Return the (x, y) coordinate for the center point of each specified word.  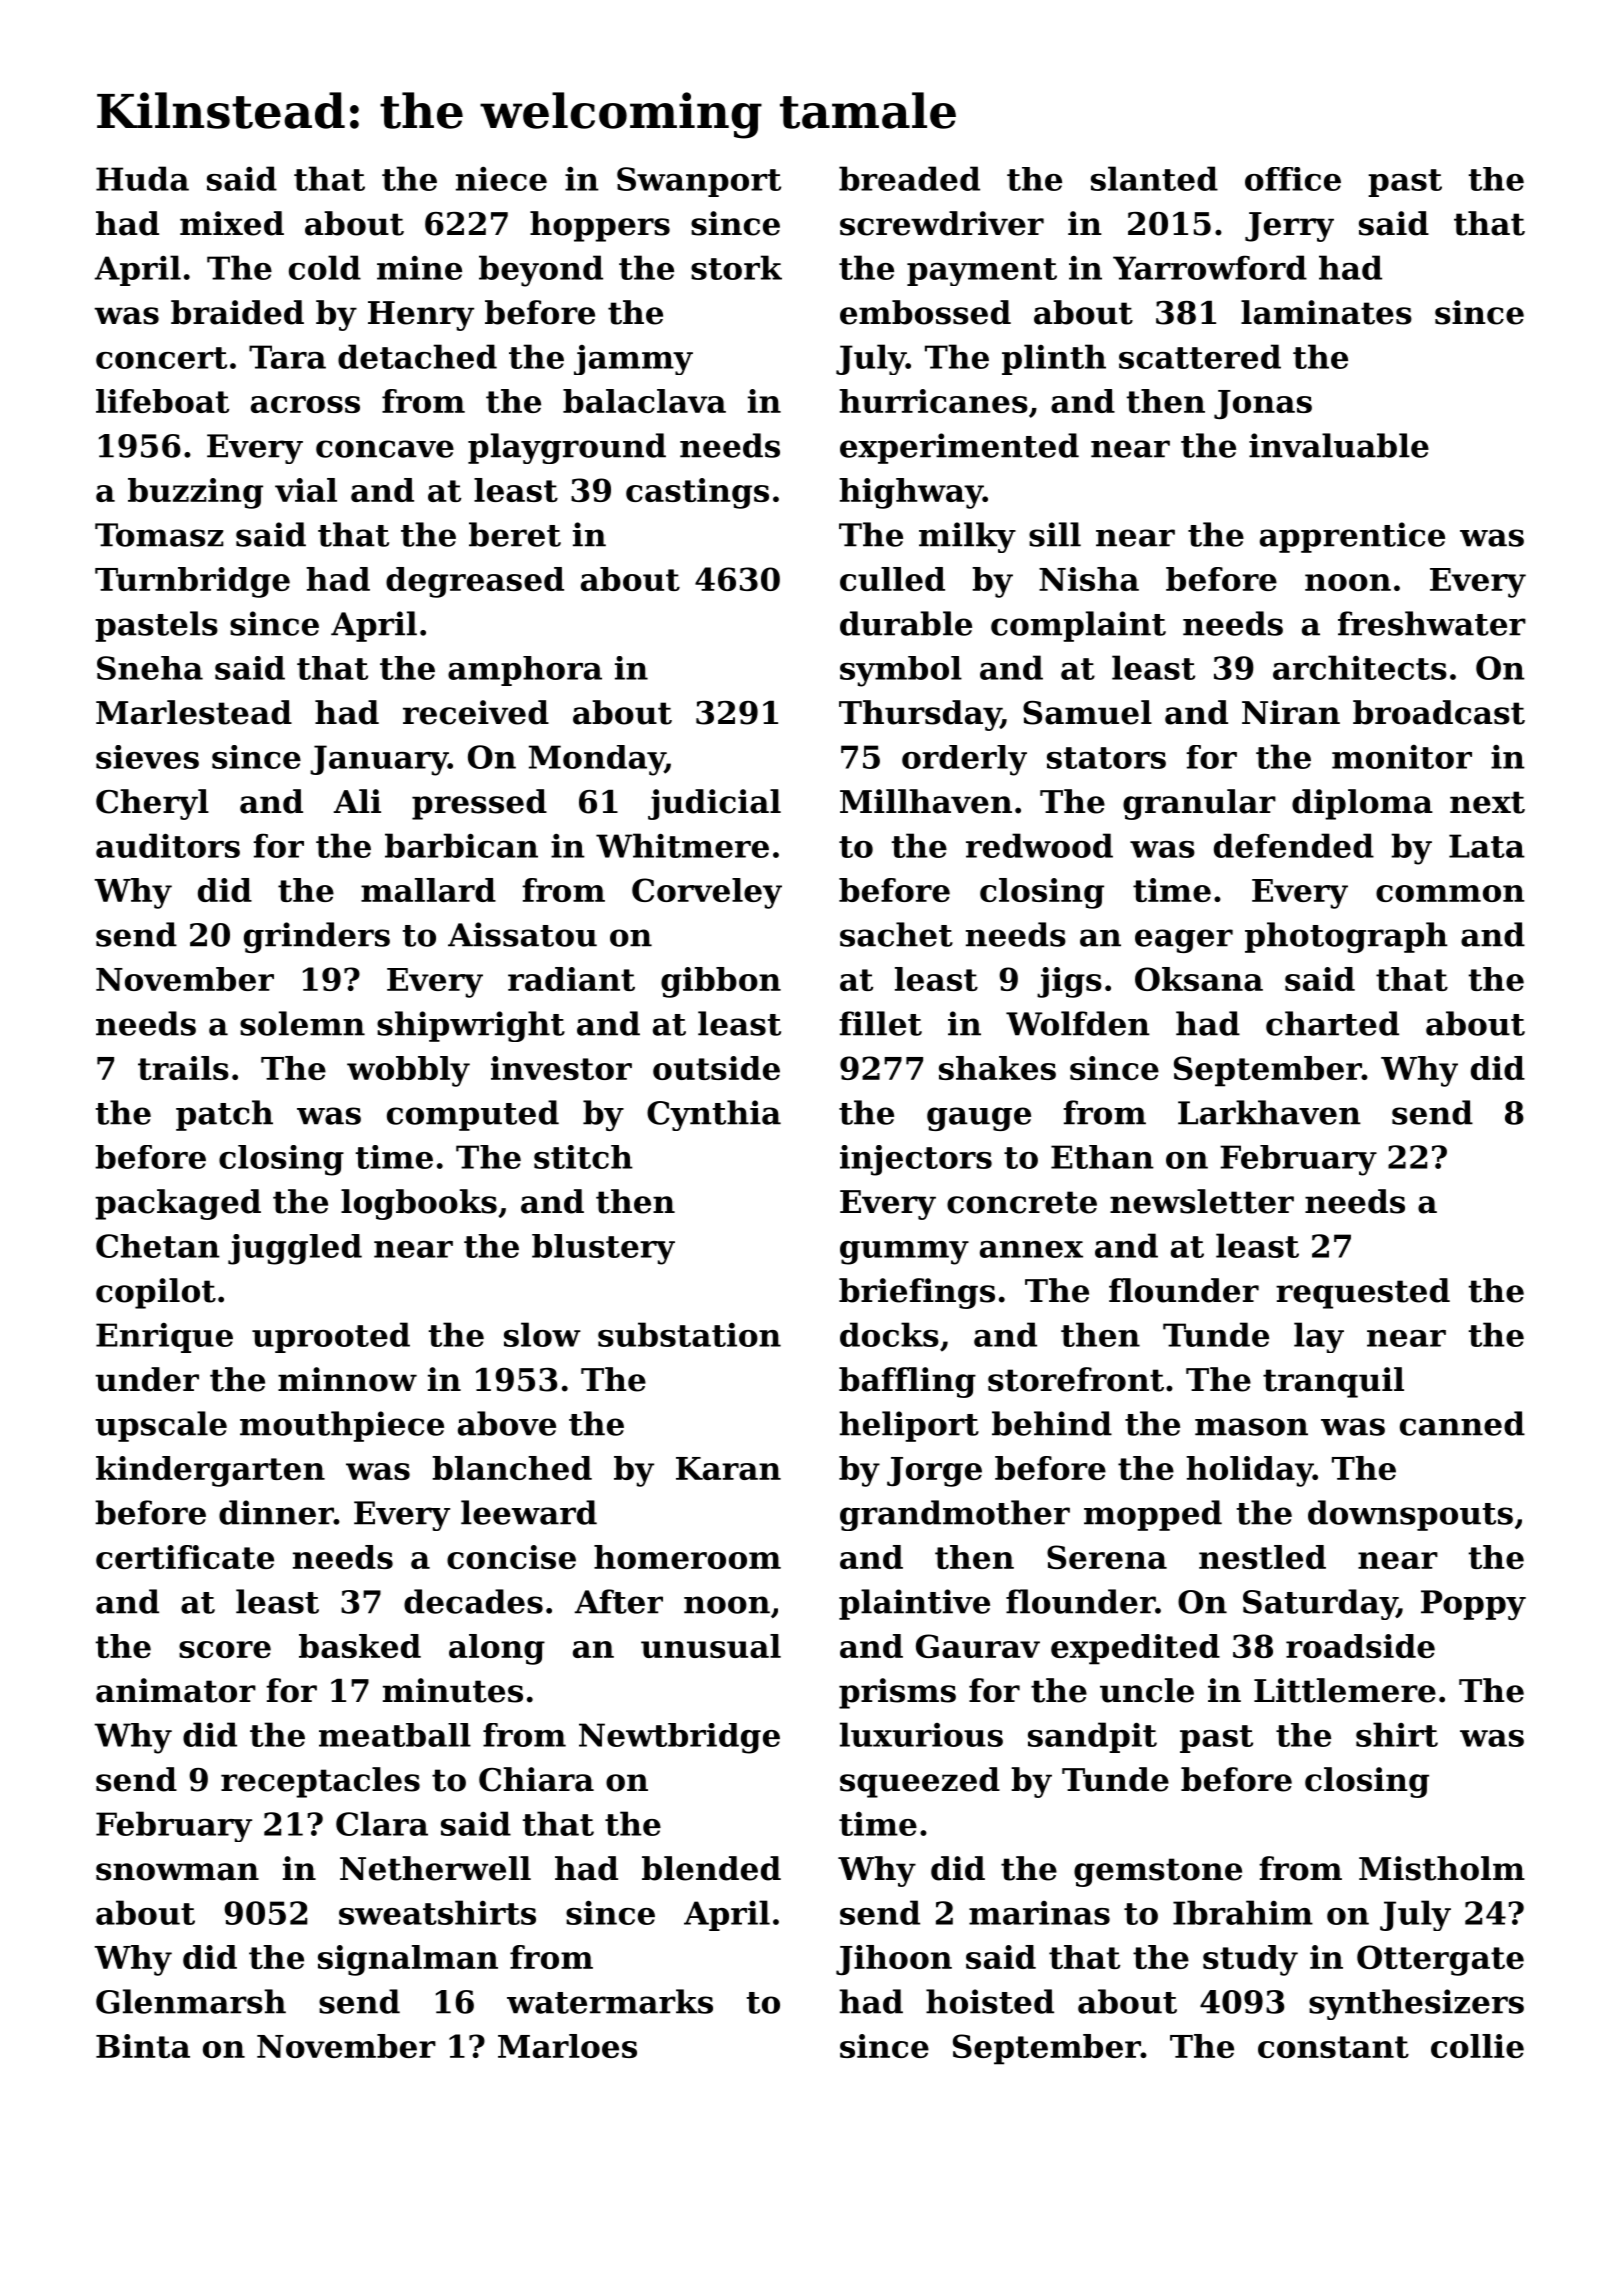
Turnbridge (192, 582)
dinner (276, 1512)
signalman (408, 1960)
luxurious (921, 1734)
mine (419, 268)
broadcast (1439, 712)
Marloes (567, 2046)
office (1293, 179)
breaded (909, 178)
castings (697, 493)
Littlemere (1345, 1690)
